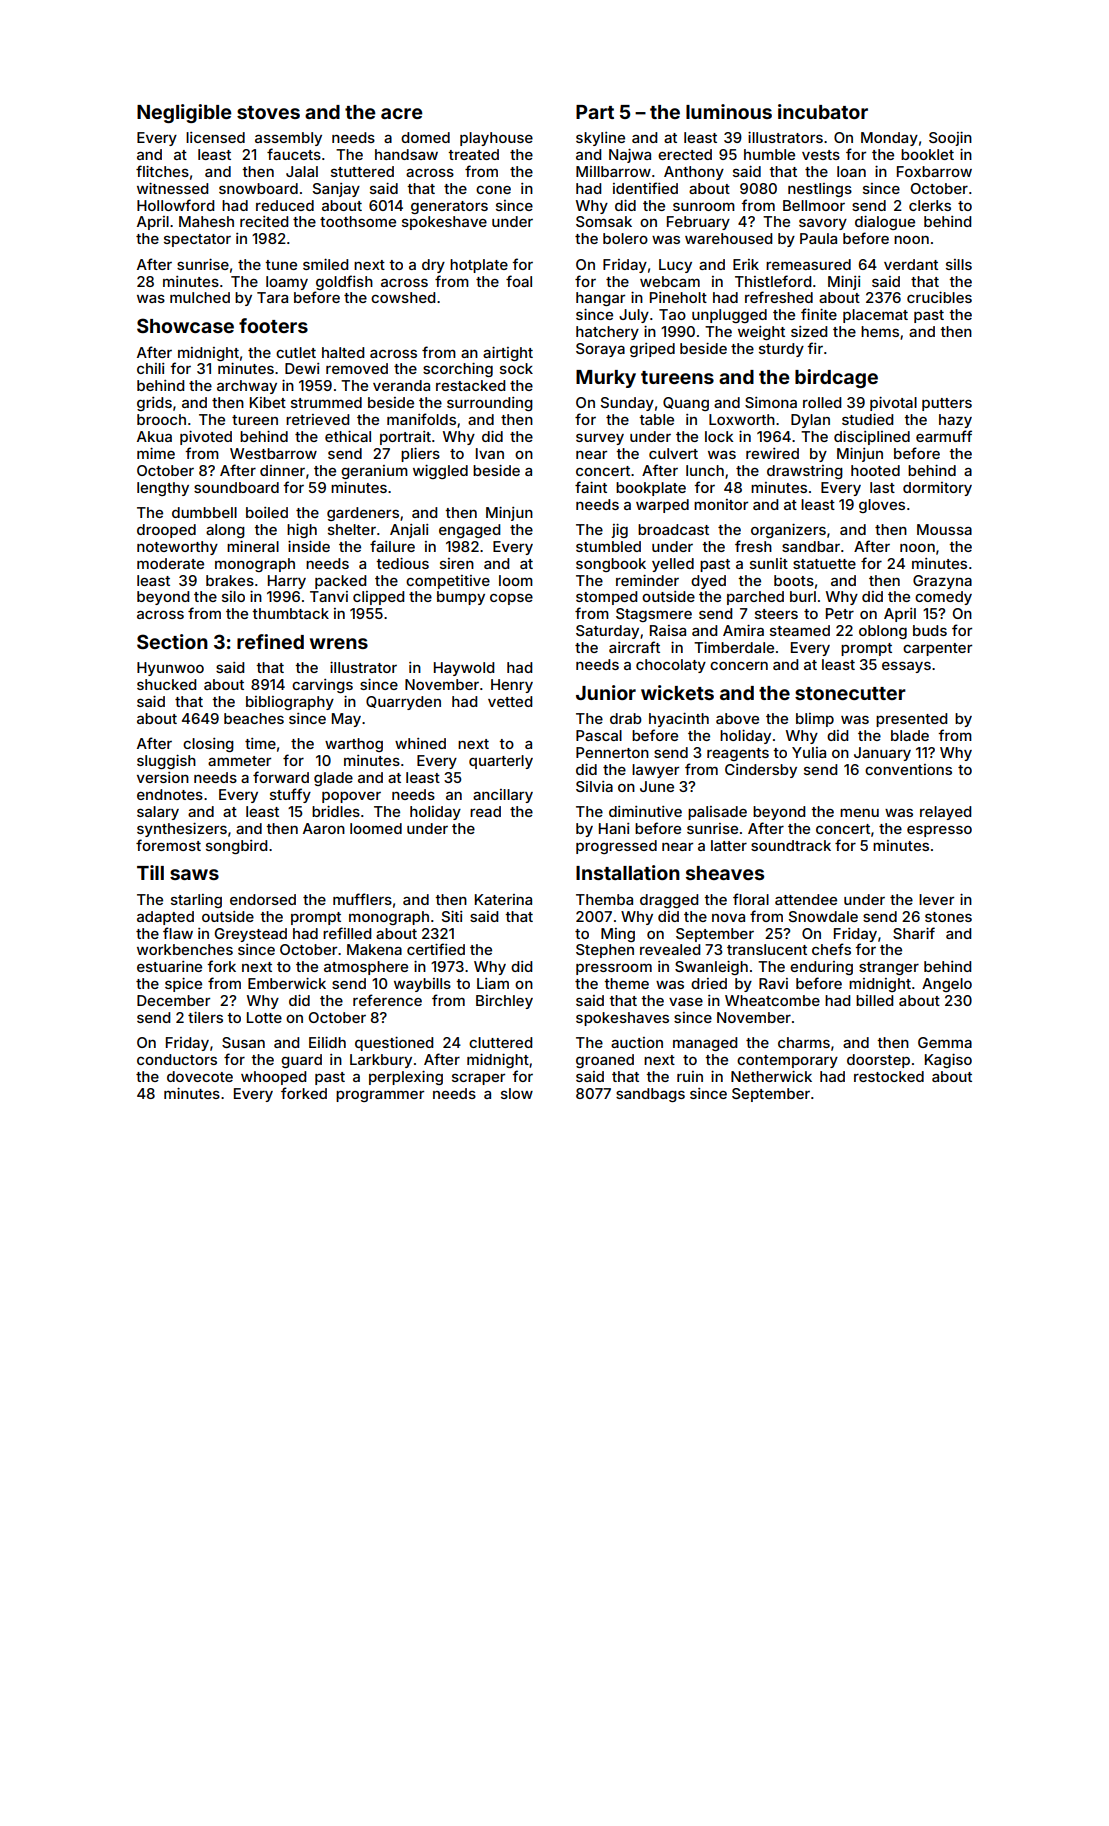 Image resolution: width=1109 pixels, height=1826 pixels. Describe the element at coordinates (346, 720) in the page. I see `May` at that location.
